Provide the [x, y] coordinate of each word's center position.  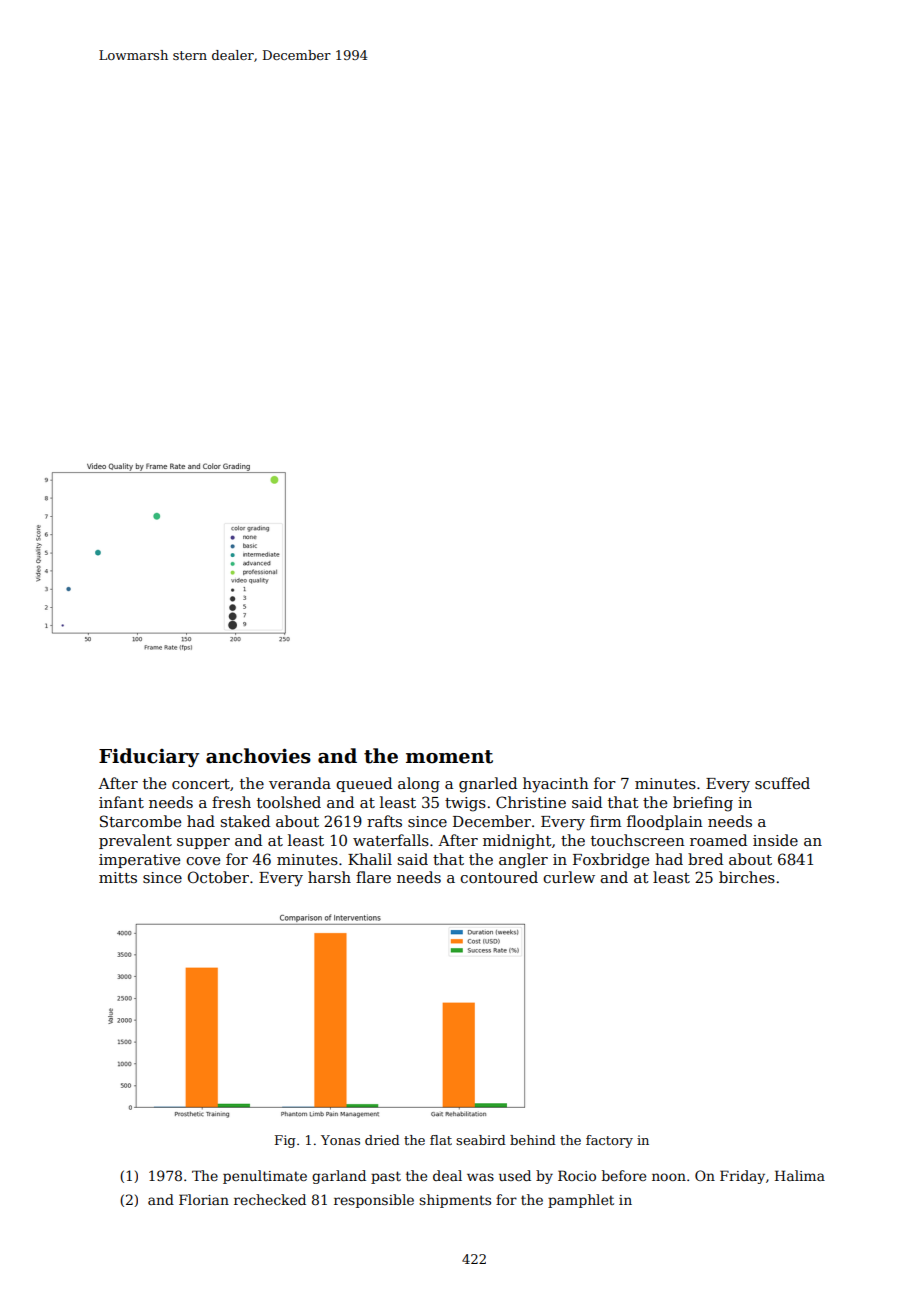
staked [245, 821]
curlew [569, 877]
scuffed [782, 783]
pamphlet [581, 1201]
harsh [329, 877]
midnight [517, 842]
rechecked [270, 1199]
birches [747, 877]
